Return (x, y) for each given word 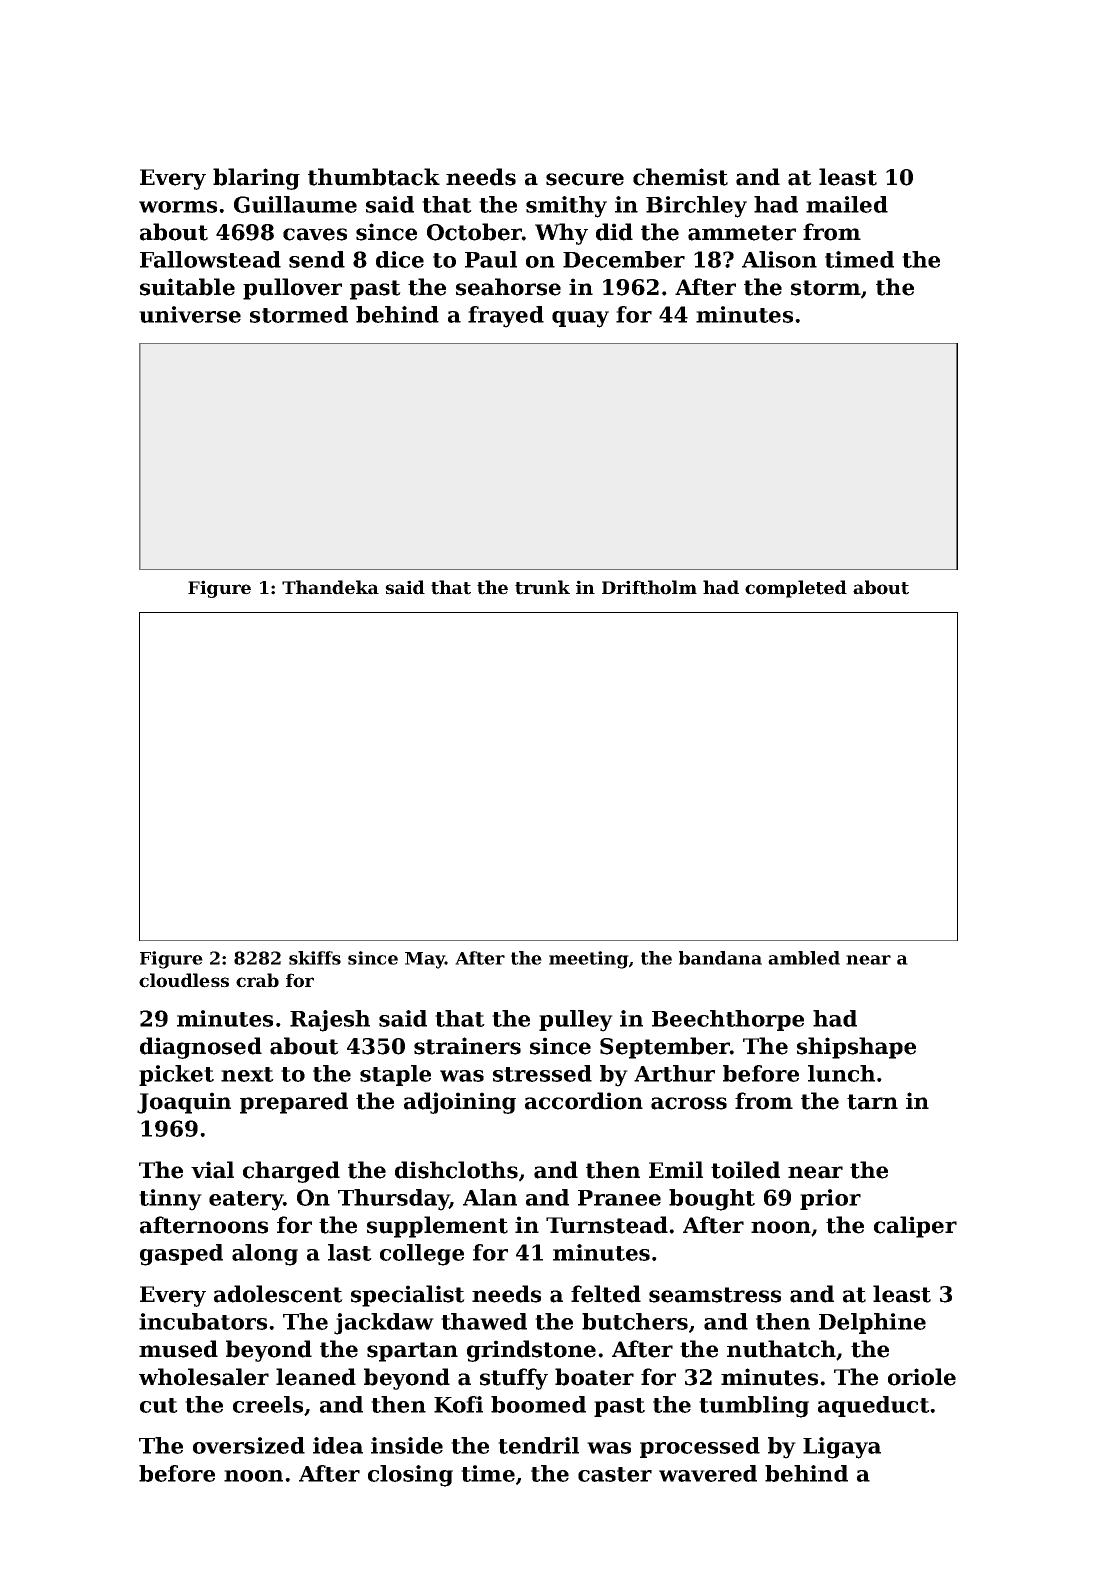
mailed (847, 204)
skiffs (315, 958)
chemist (680, 177)
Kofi (458, 1404)
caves (315, 234)
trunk (542, 587)
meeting (589, 960)
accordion (584, 1101)
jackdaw (384, 1324)
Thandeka (330, 587)
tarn (872, 1102)
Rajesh (330, 1021)
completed (796, 589)
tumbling (754, 1407)
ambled (804, 958)
